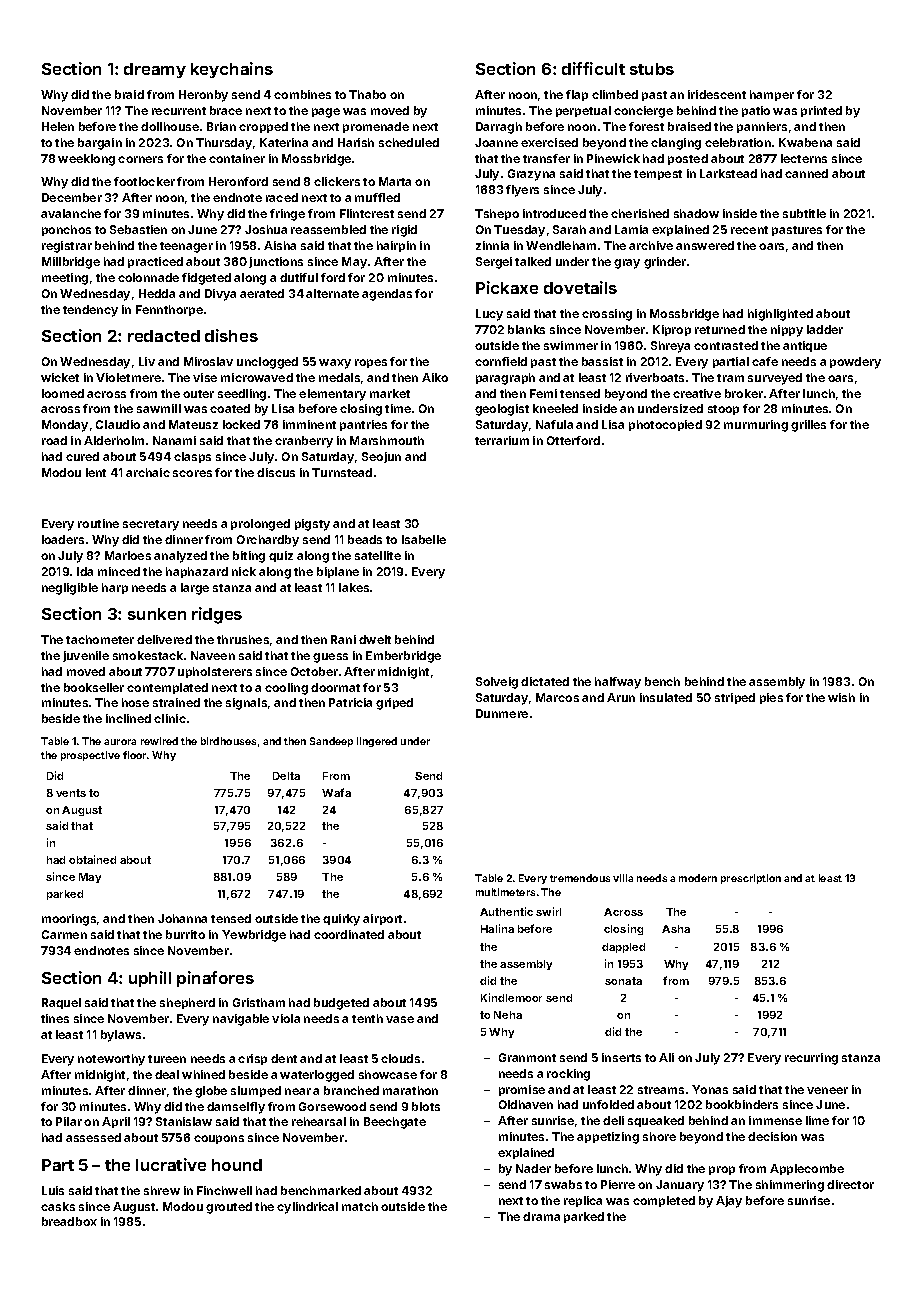  What do you see at coordinates (664, 1201) in the screenshot?
I see `completed` at bounding box center [664, 1201].
